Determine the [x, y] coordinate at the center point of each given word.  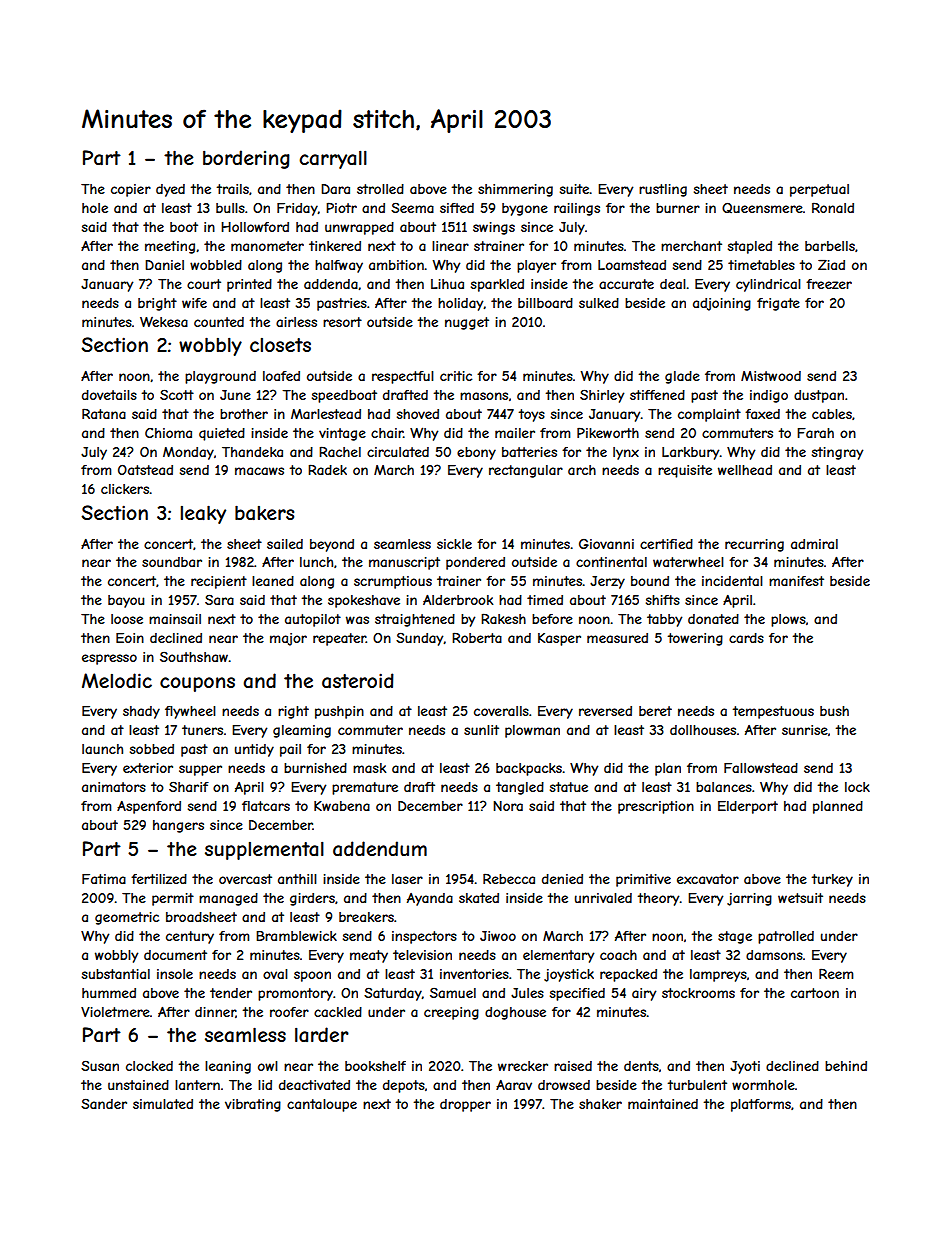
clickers [125, 489]
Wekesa [164, 322]
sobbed [152, 749]
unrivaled [603, 898]
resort [342, 322]
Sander [104, 1103]
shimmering [515, 190]
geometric [127, 918]
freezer [829, 284]
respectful [403, 377]
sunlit [481, 730]
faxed [762, 414]
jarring [749, 899]
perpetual [819, 190]
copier [131, 190]
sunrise [805, 730]
